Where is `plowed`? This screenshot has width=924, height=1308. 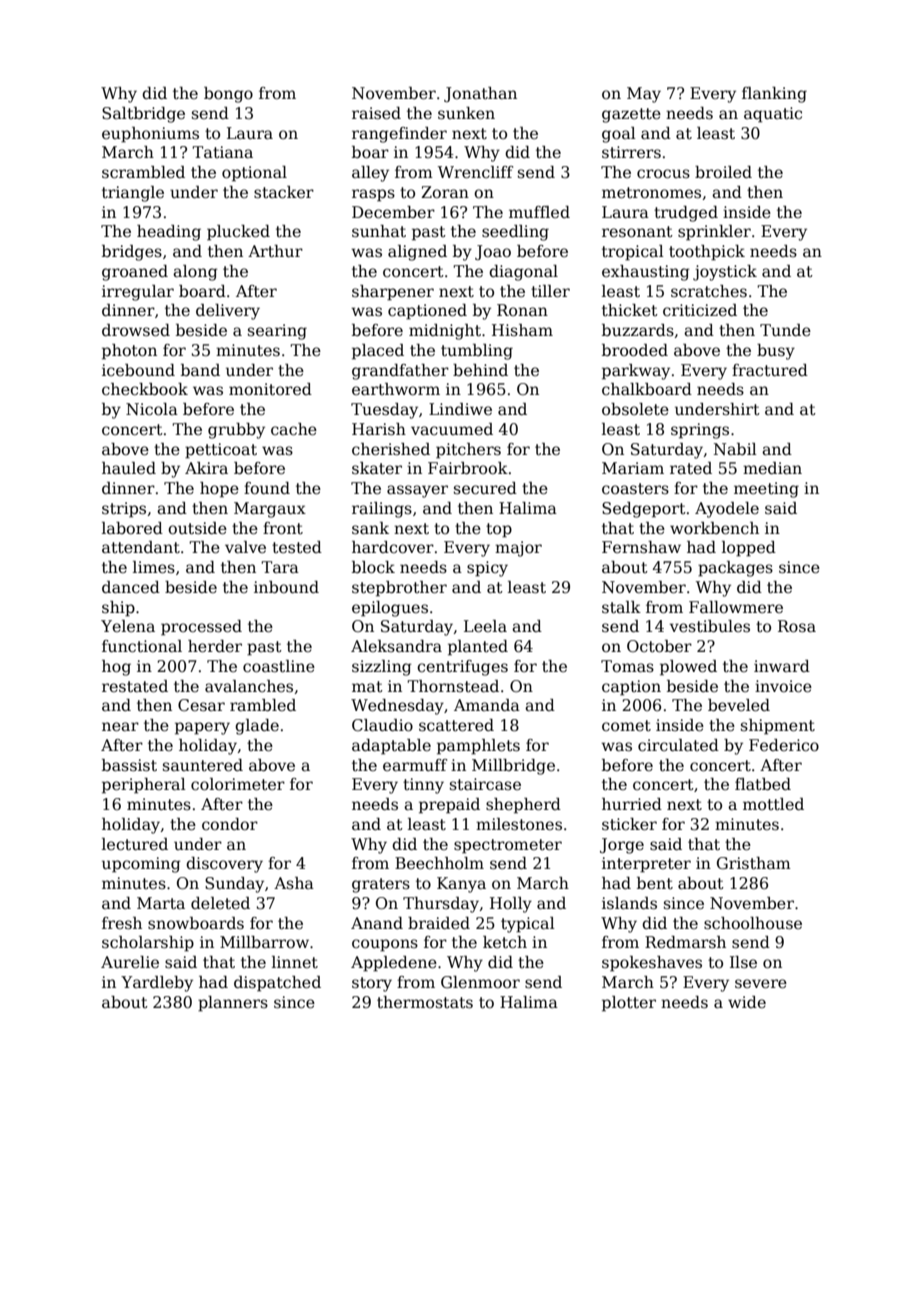 plowed is located at coordinates (688, 668).
